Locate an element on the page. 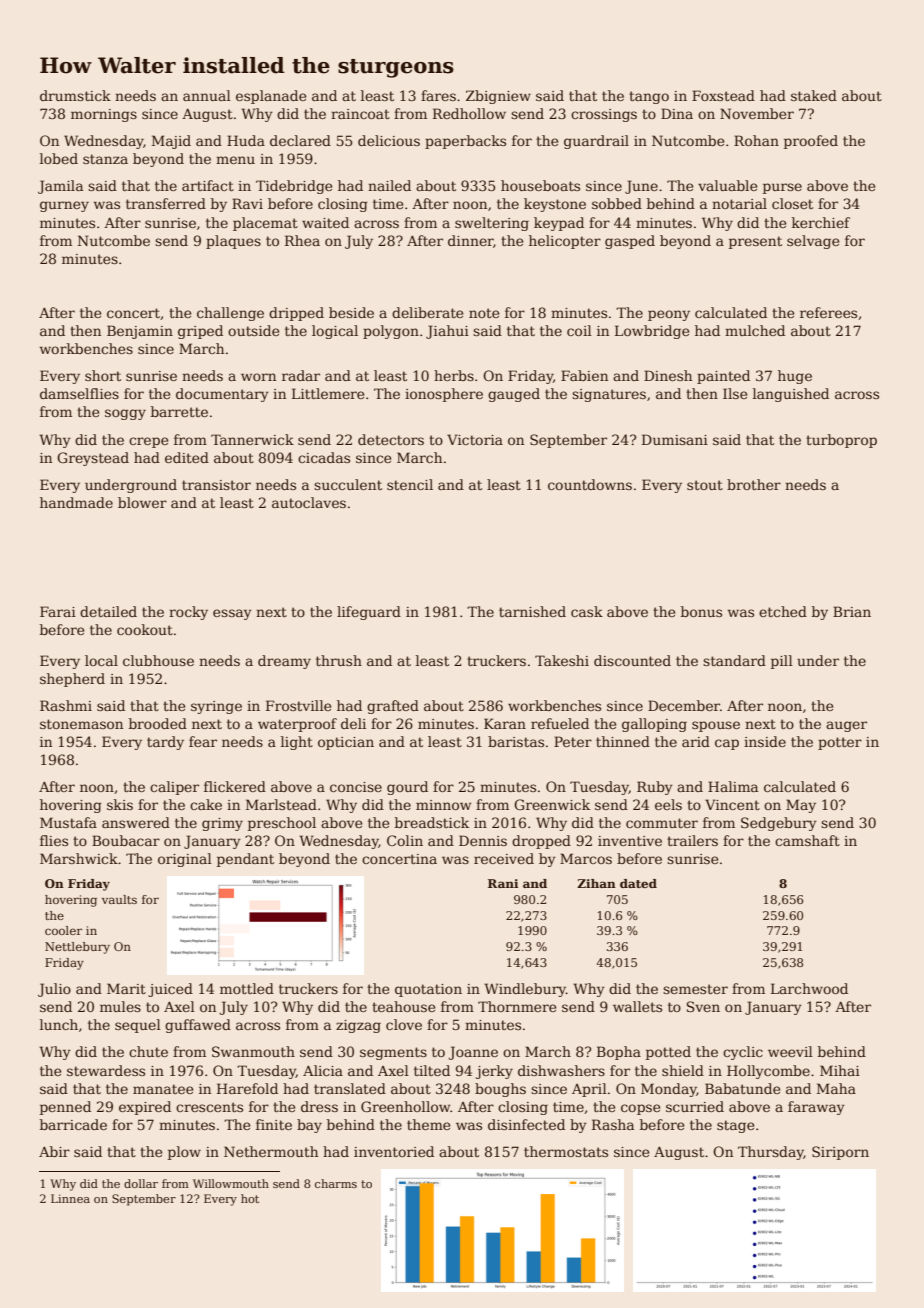 The height and width of the image is (1308, 924). Colin is located at coordinates (405, 840).
